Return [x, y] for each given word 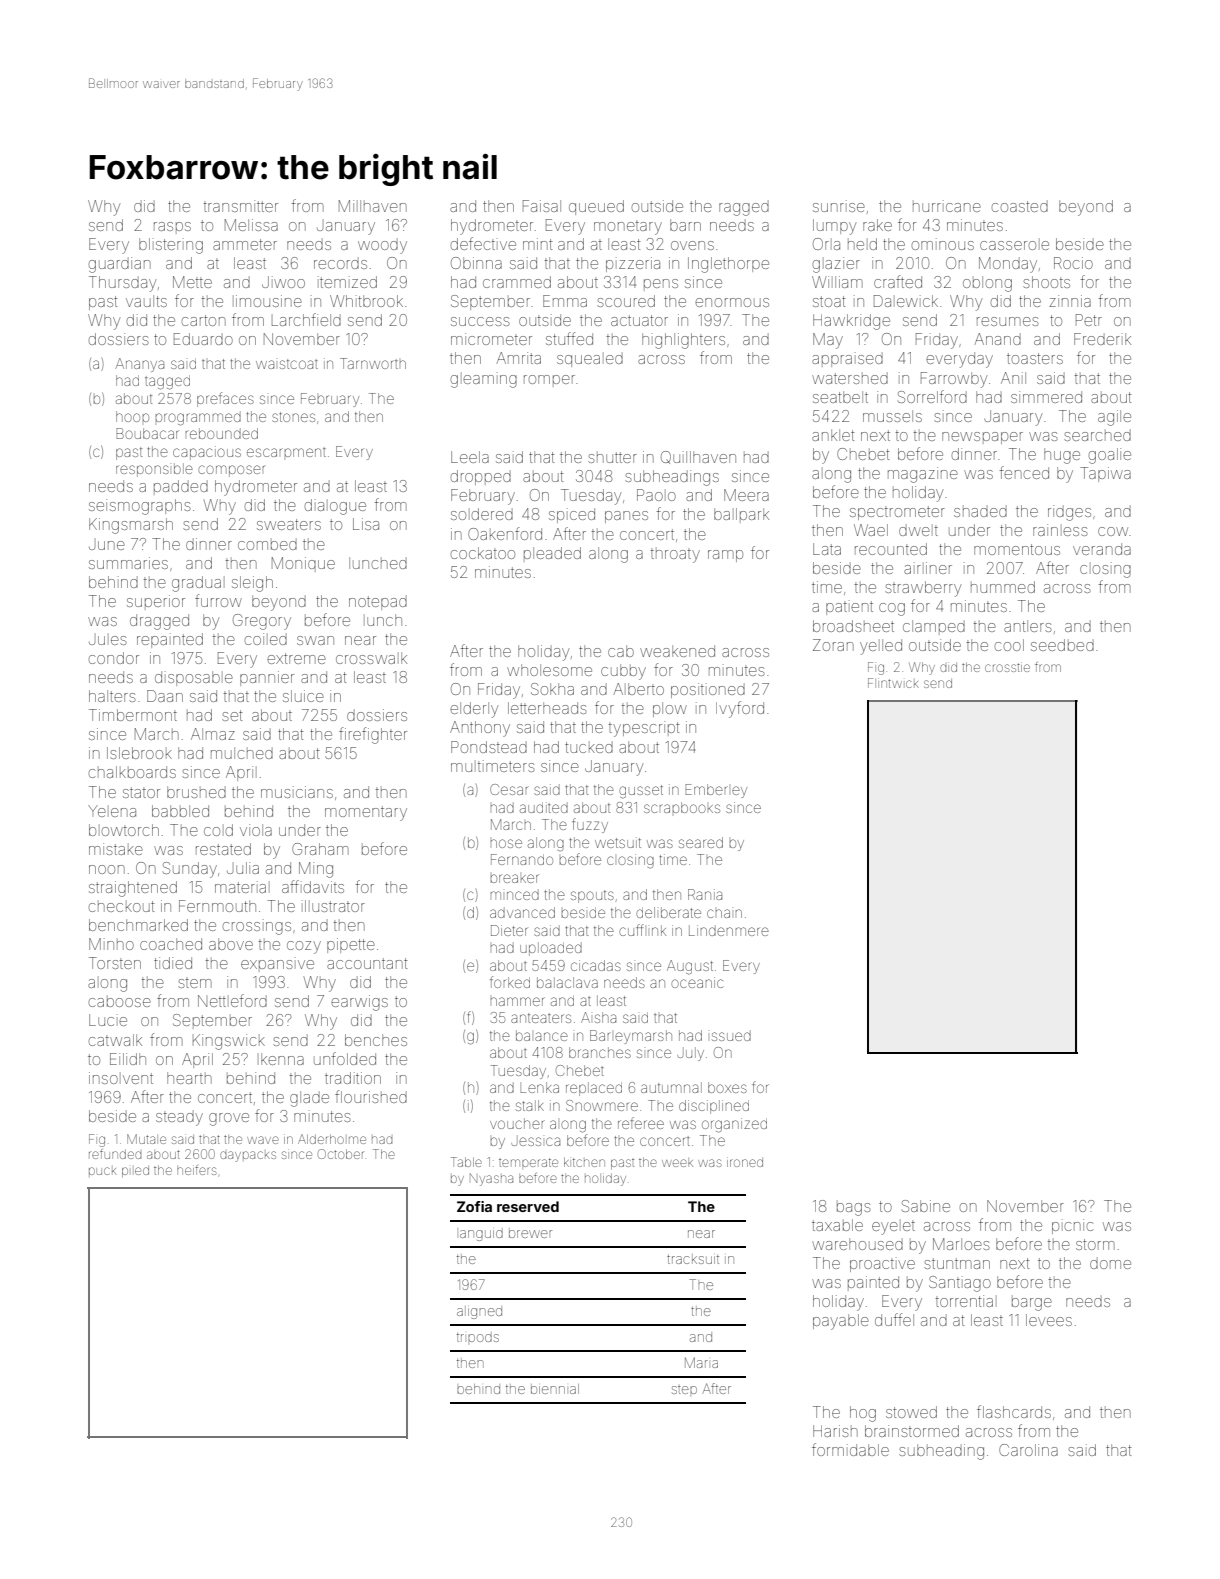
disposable [194, 678]
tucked [589, 747]
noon [107, 869]
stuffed [569, 338]
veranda [1102, 549]
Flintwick [893, 683]
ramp [725, 556]
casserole [1014, 245]
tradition [353, 1078]
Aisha [598, 1017]
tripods [478, 1337]
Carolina [1028, 1450]
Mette [192, 282]
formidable [850, 1449]
